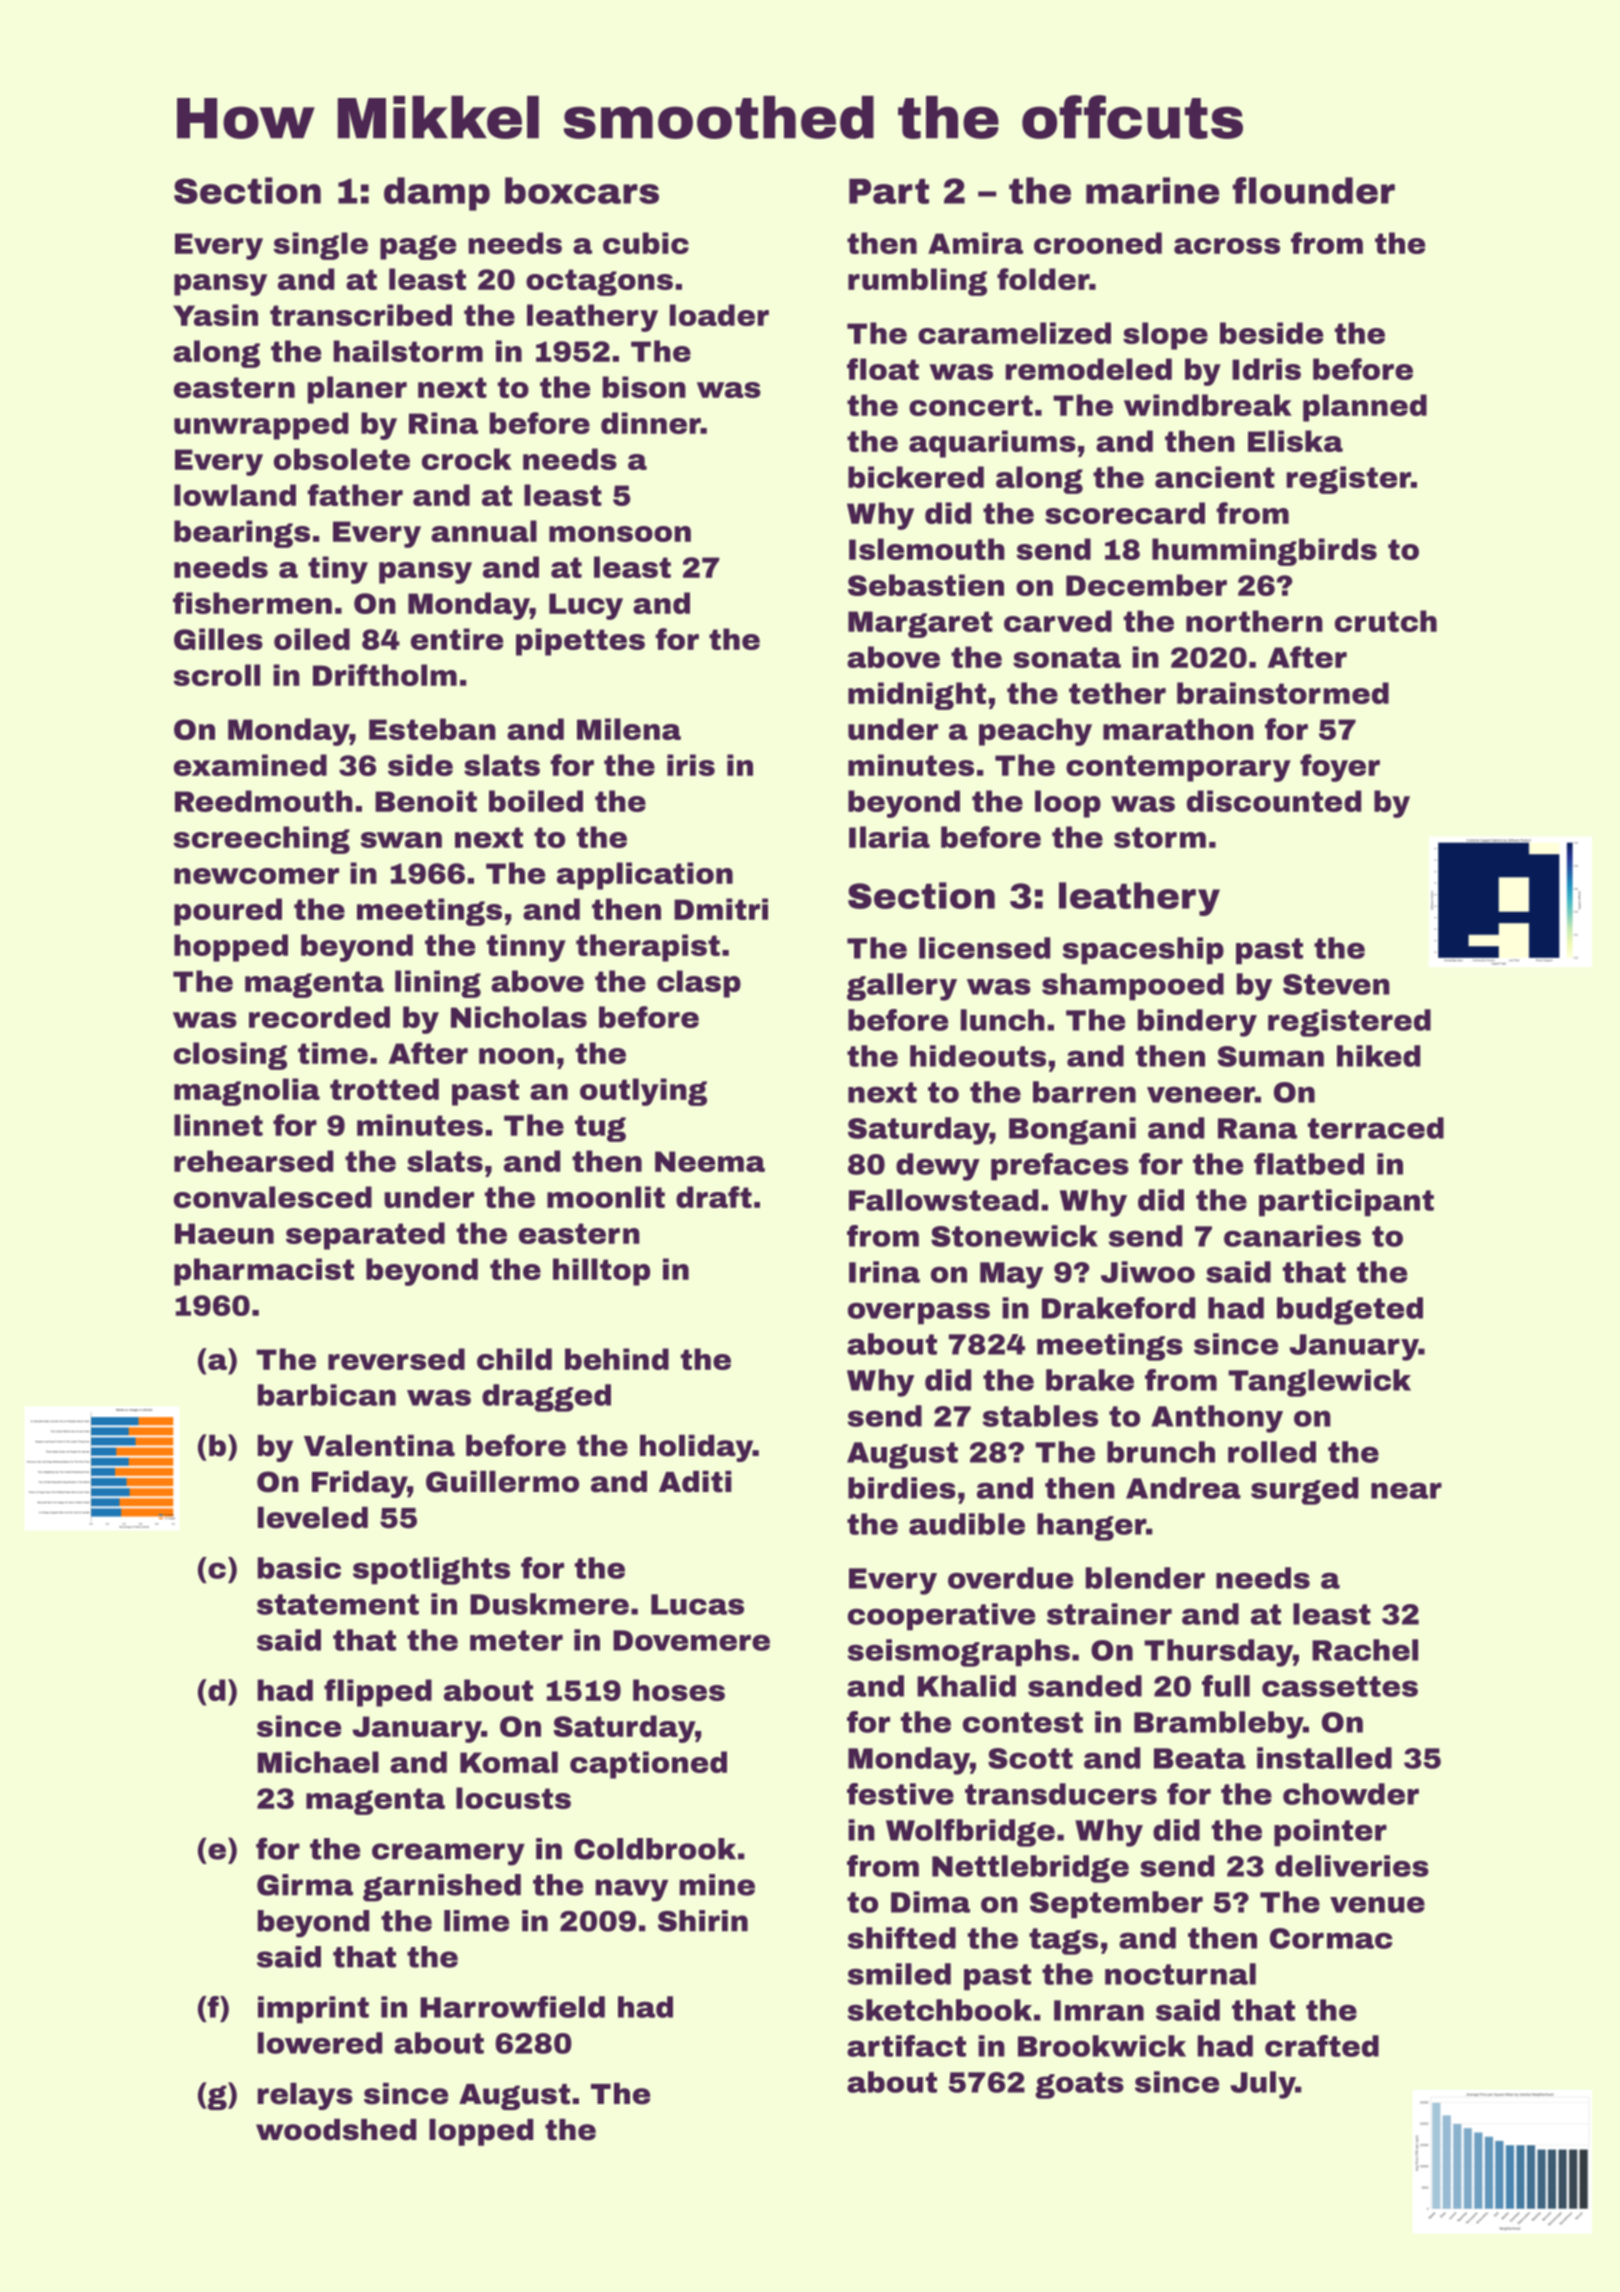  What do you see at coordinates (883, 369) in the page?
I see `float` at bounding box center [883, 369].
